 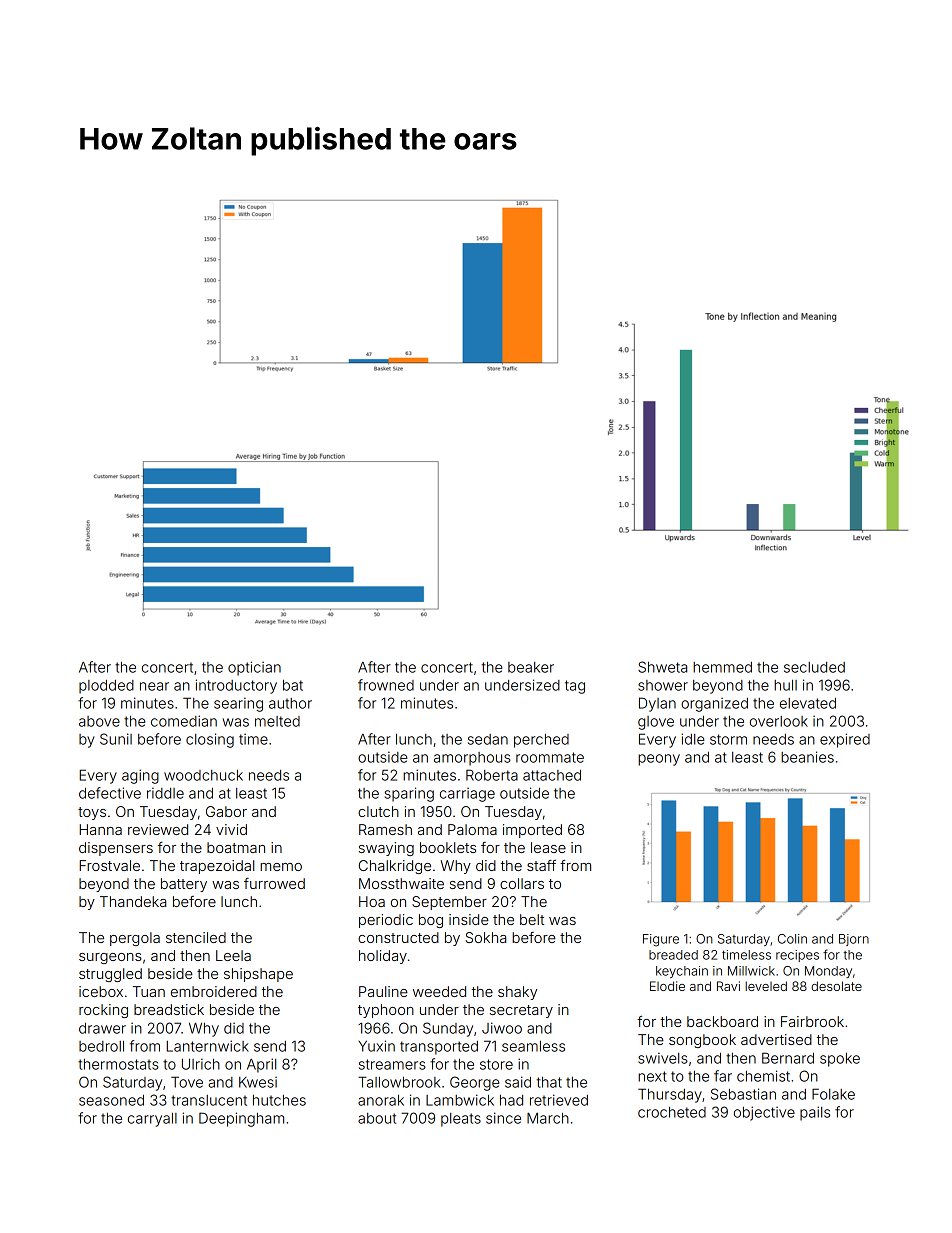 I want to click on carryall, so click(x=152, y=1120).
